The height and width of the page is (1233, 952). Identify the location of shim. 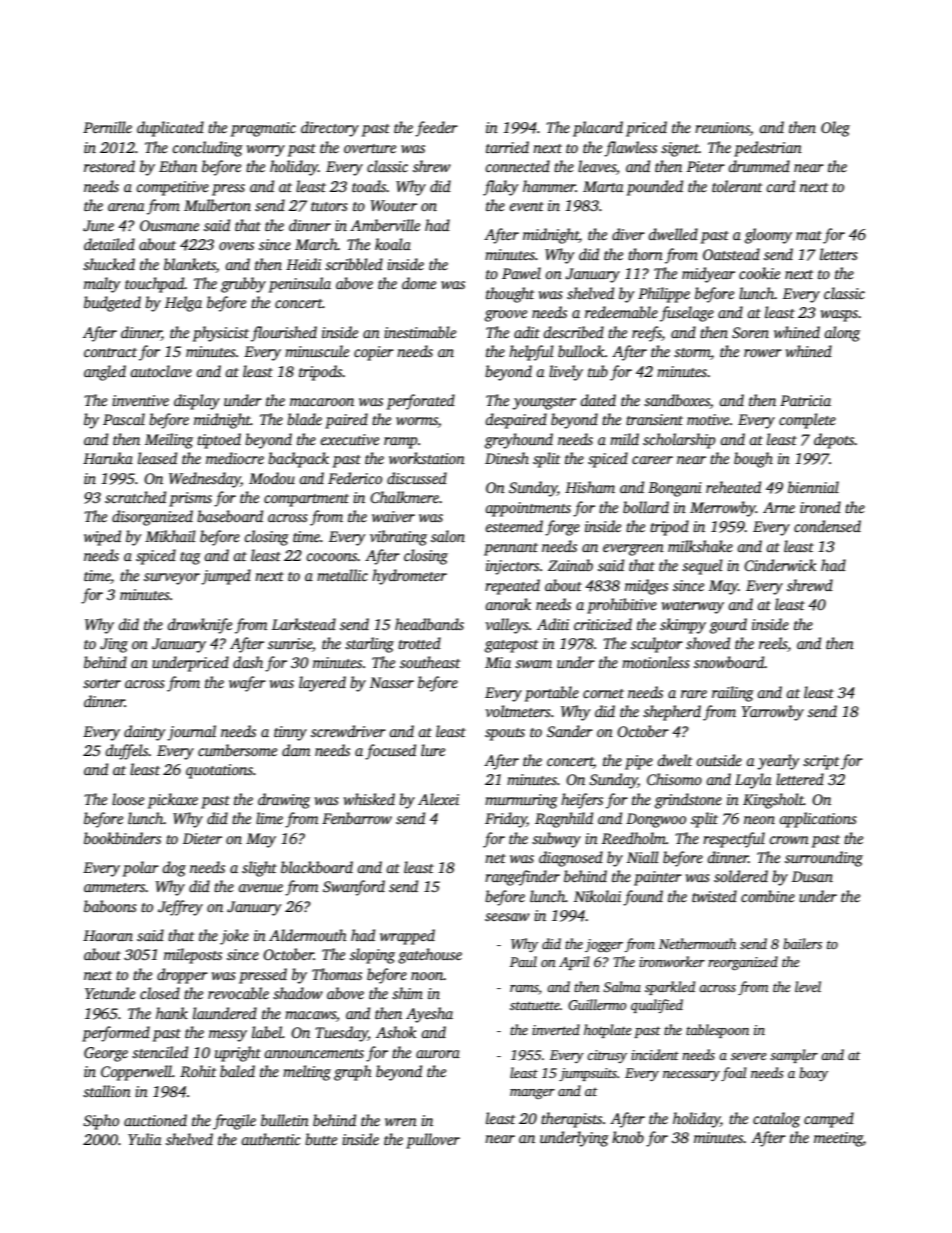
(407, 993).
